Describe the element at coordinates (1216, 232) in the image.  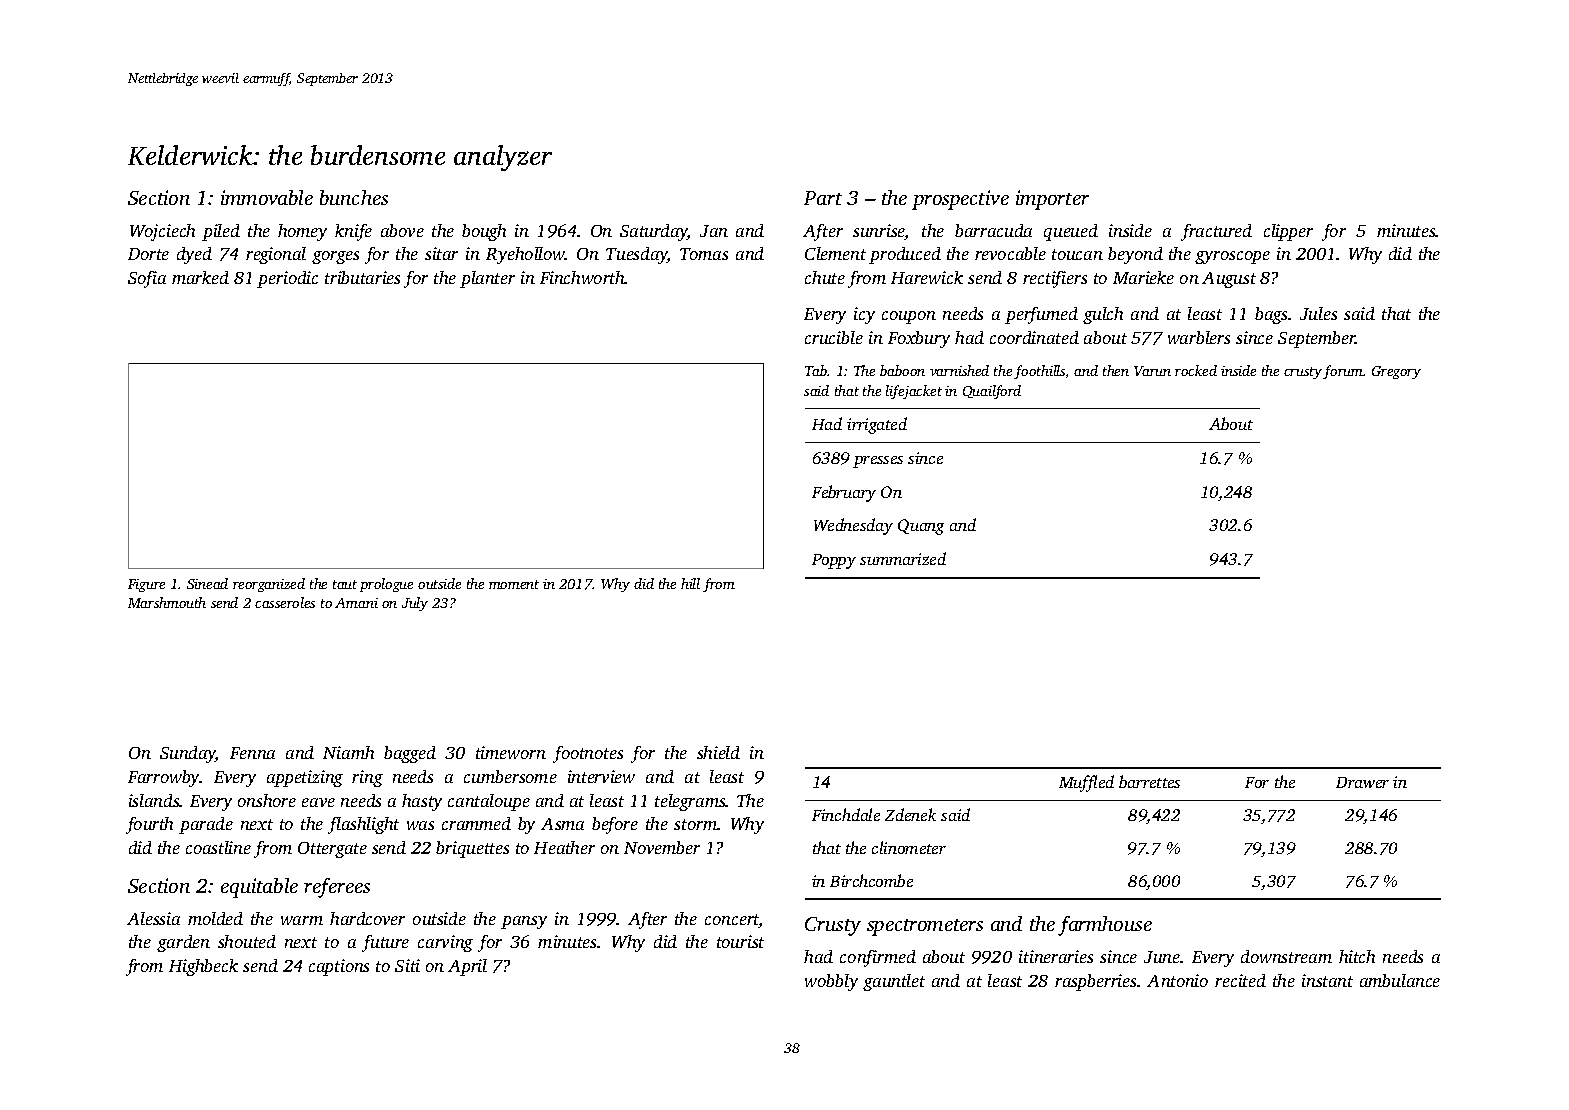
I see `fractured` at that location.
